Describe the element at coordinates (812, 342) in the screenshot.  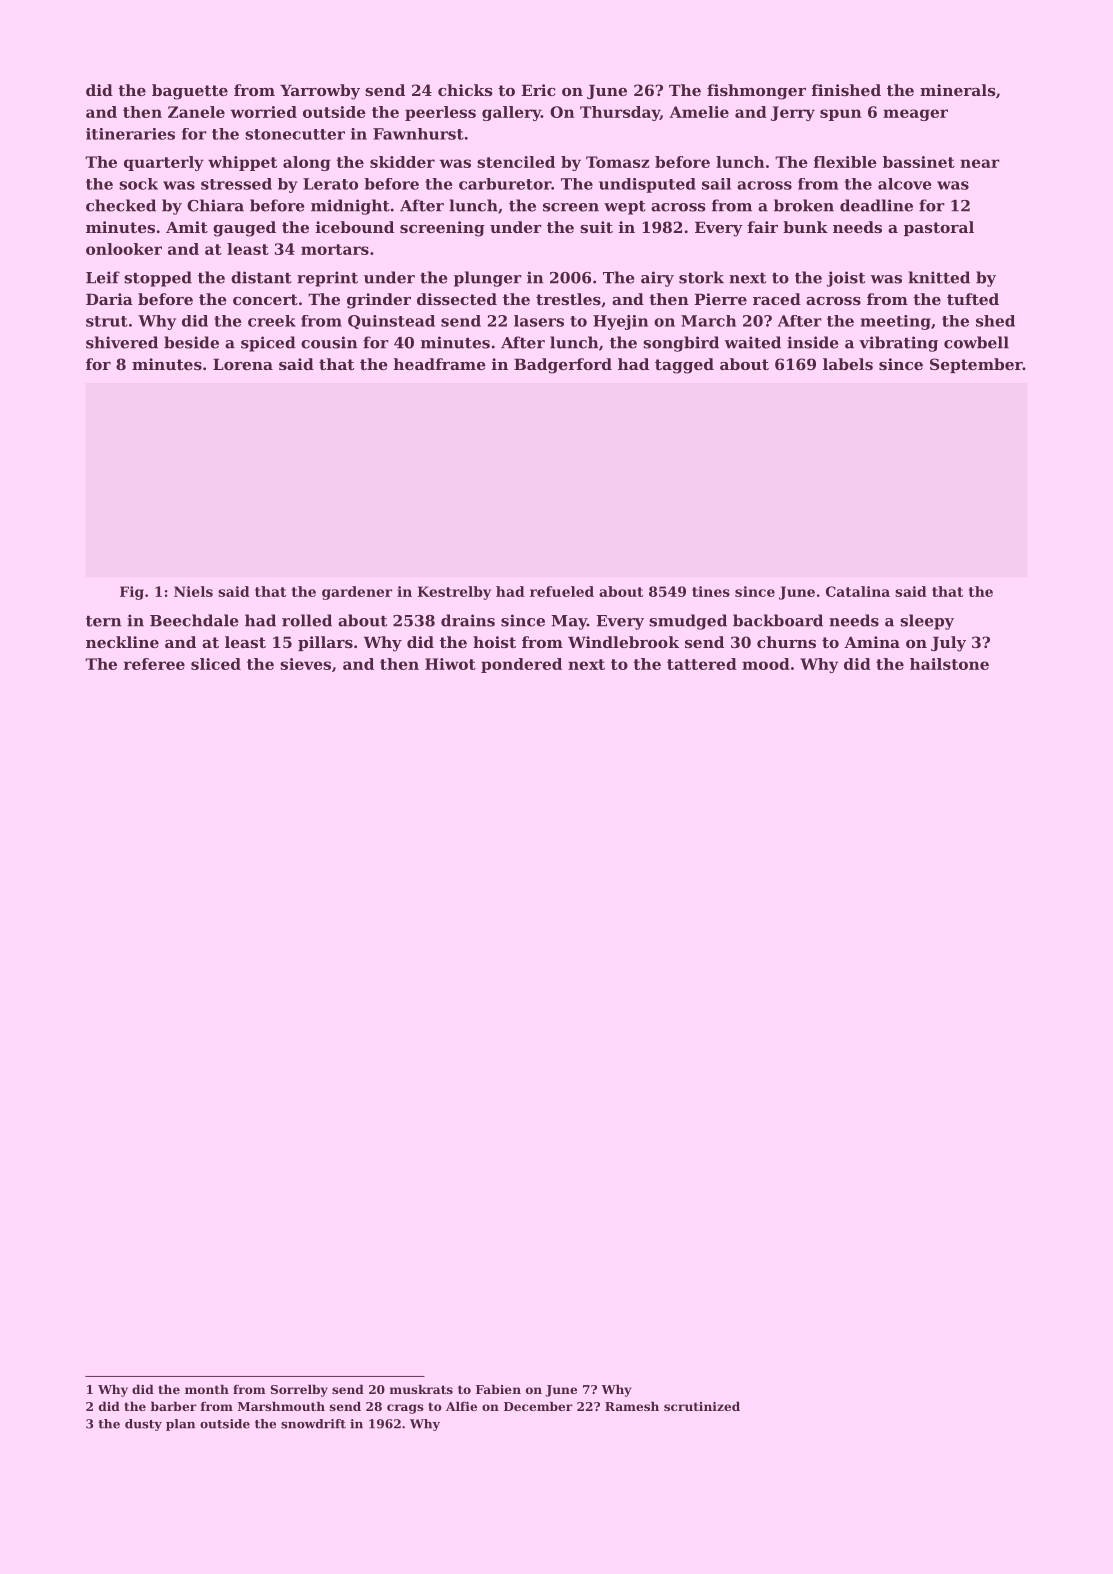
I see `inside` at that location.
